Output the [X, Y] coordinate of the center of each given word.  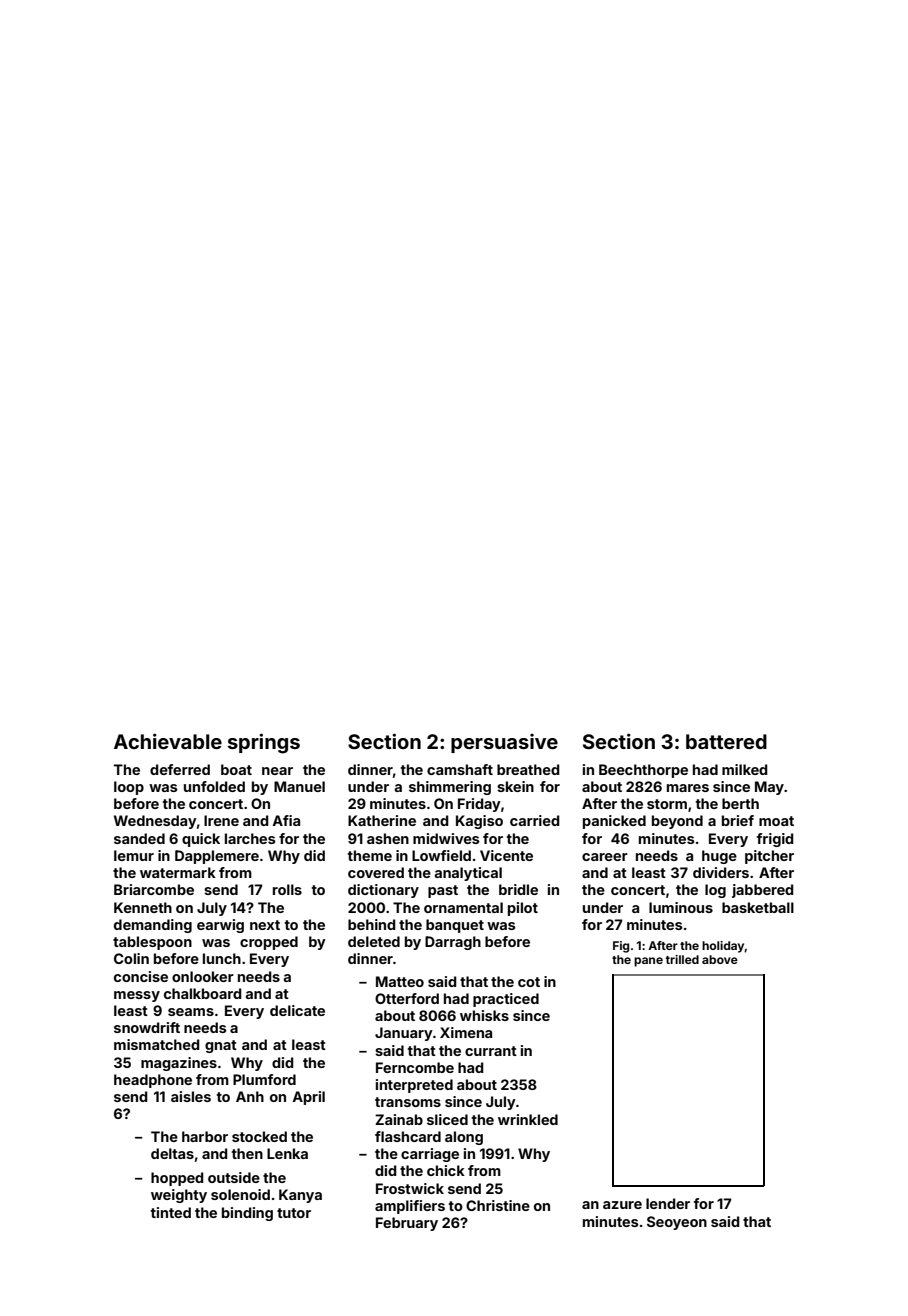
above [720, 959]
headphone [153, 1081]
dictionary [383, 891]
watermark [178, 872]
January [404, 1034]
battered [726, 741]
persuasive [504, 743]
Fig [621, 947]
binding [247, 1214]
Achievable [168, 741]
